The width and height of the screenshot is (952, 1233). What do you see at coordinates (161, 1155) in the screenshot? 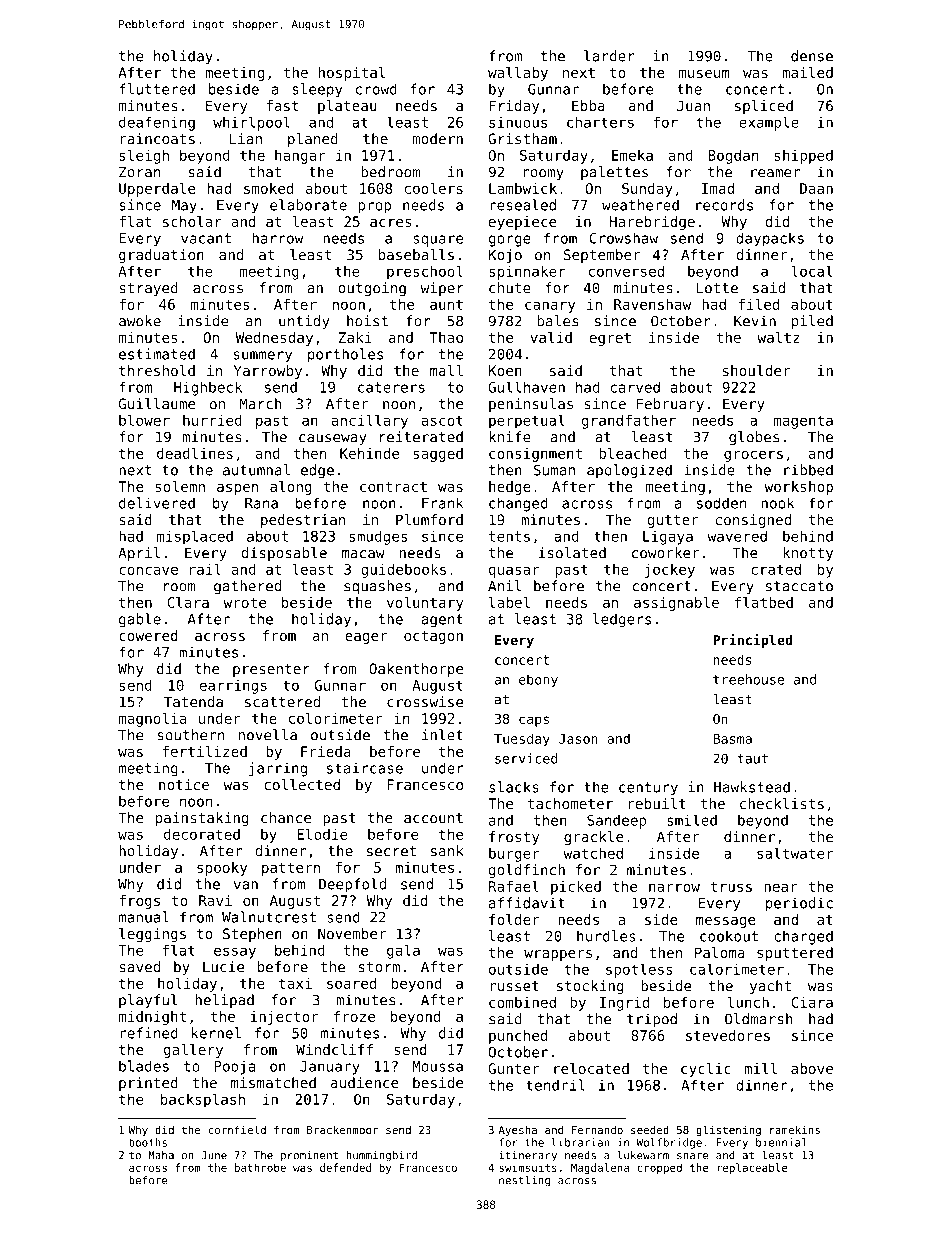
I see `Maha` at bounding box center [161, 1155].
